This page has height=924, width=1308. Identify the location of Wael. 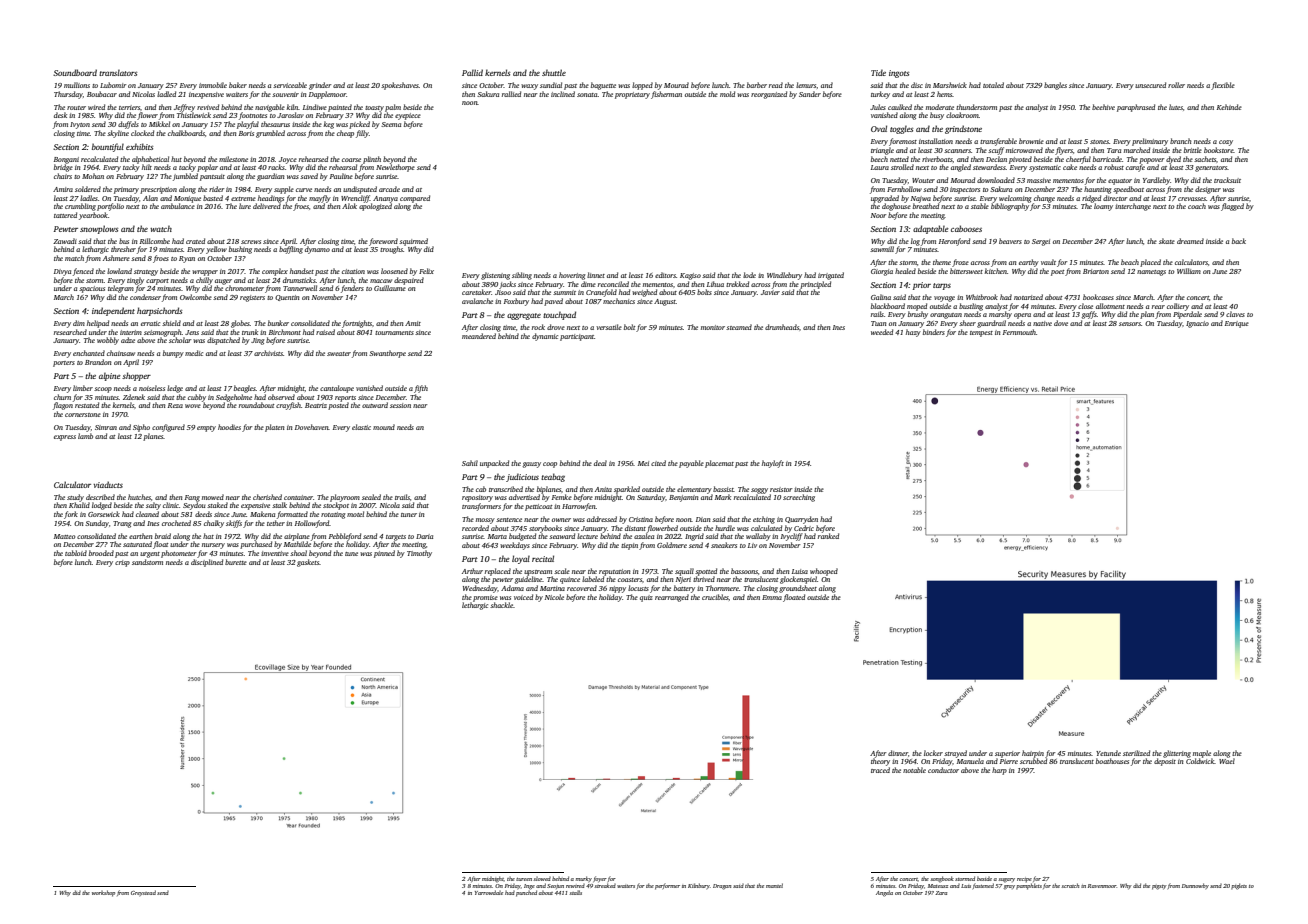
(1227, 761).
